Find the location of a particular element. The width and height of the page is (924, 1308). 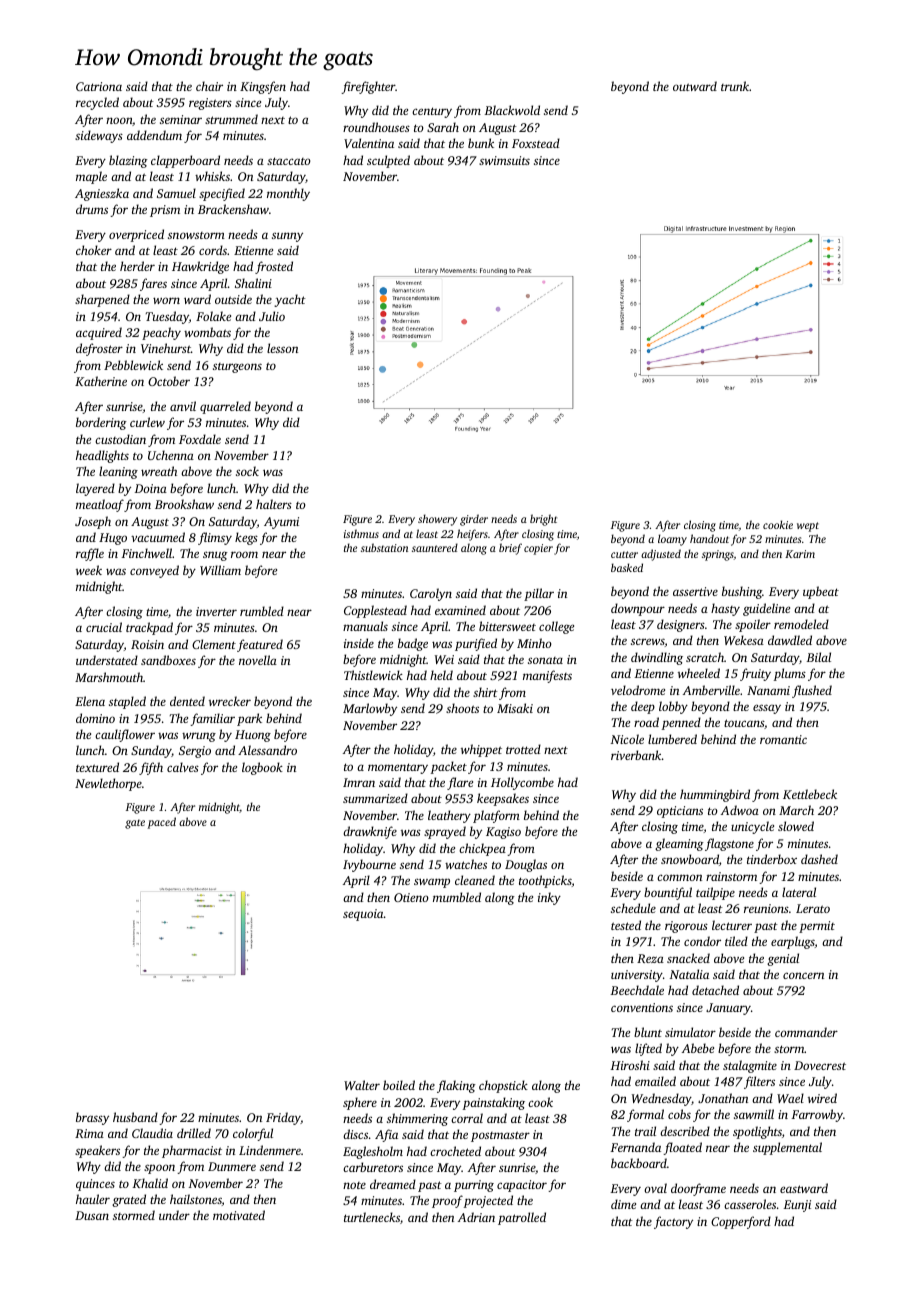

lobby is located at coordinates (673, 707).
